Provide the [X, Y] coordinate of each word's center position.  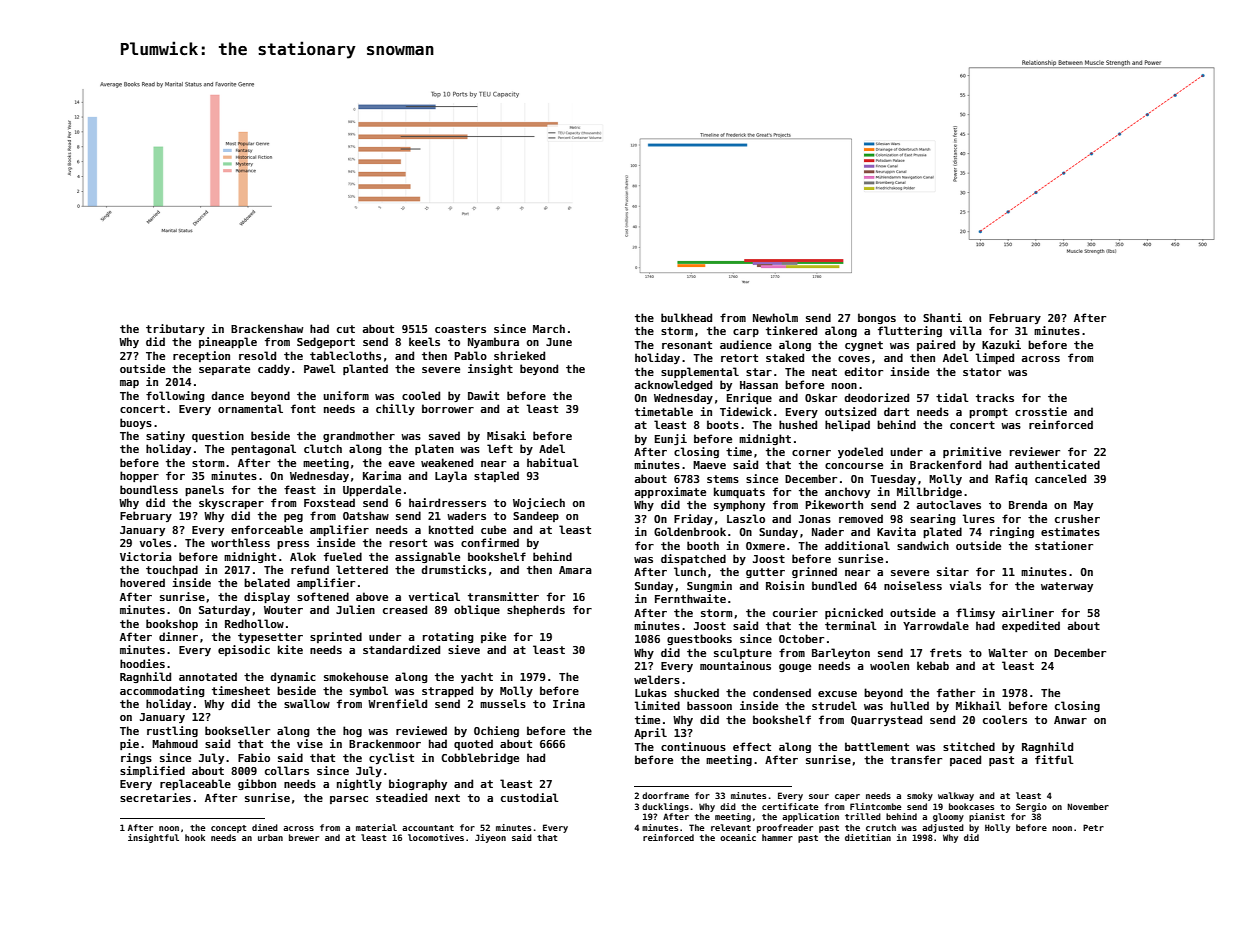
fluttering [910, 331]
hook [195, 837]
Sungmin [709, 586]
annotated [208, 676]
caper [847, 797]
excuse [837, 694]
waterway [1067, 587]
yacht [477, 677]
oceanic [738, 837]
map [129, 384]
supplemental [700, 372]
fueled [343, 556]
